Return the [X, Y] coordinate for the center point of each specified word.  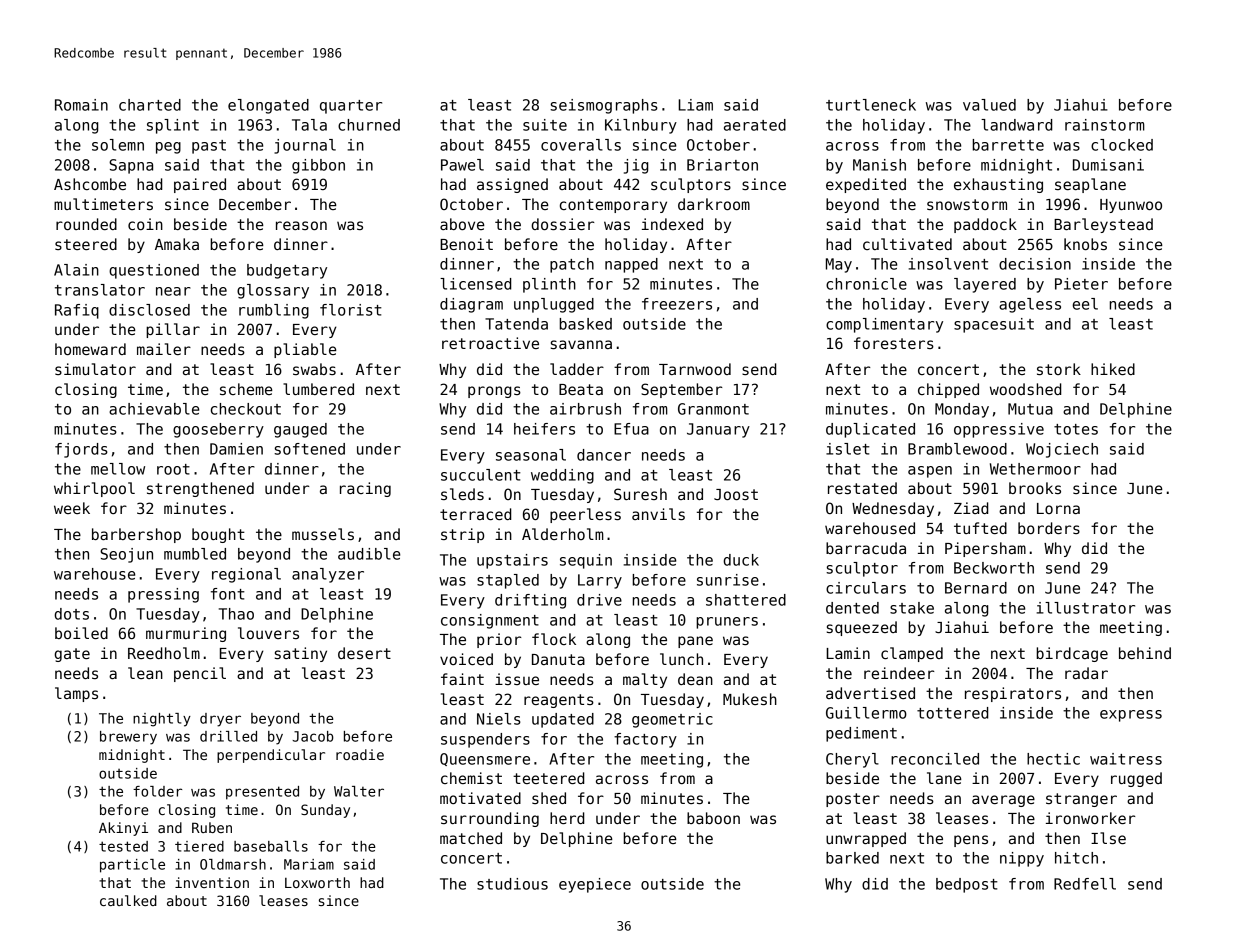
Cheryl [852, 760]
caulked [128, 900]
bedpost [967, 885]
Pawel [462, 165]
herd [567, 818]
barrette [1008, 145]
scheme [246, 389]
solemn [118, 145]
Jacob [313, 736]
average [1003, 801]
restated [862, 488]
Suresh [640, 494]
